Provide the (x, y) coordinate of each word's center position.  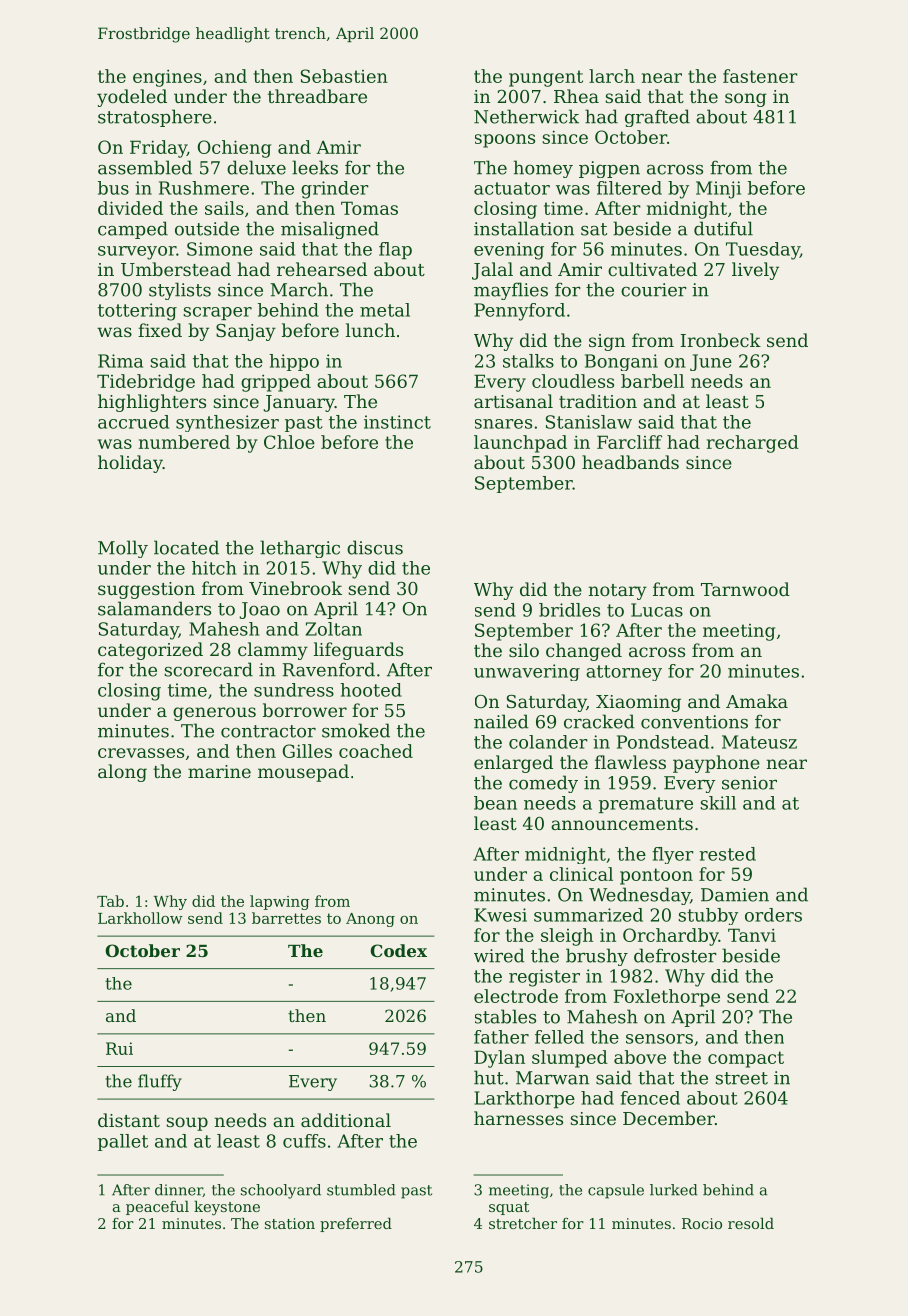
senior (749, 783)
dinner (179, 1190)
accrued (133, 422)
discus (375, 547)
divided (130, 208)
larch (612, 76)
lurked (674, 1190)
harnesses (518, 1118)
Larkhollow (140, 918)
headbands (630, 462)
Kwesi (500, 915)
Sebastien (344, 76)
